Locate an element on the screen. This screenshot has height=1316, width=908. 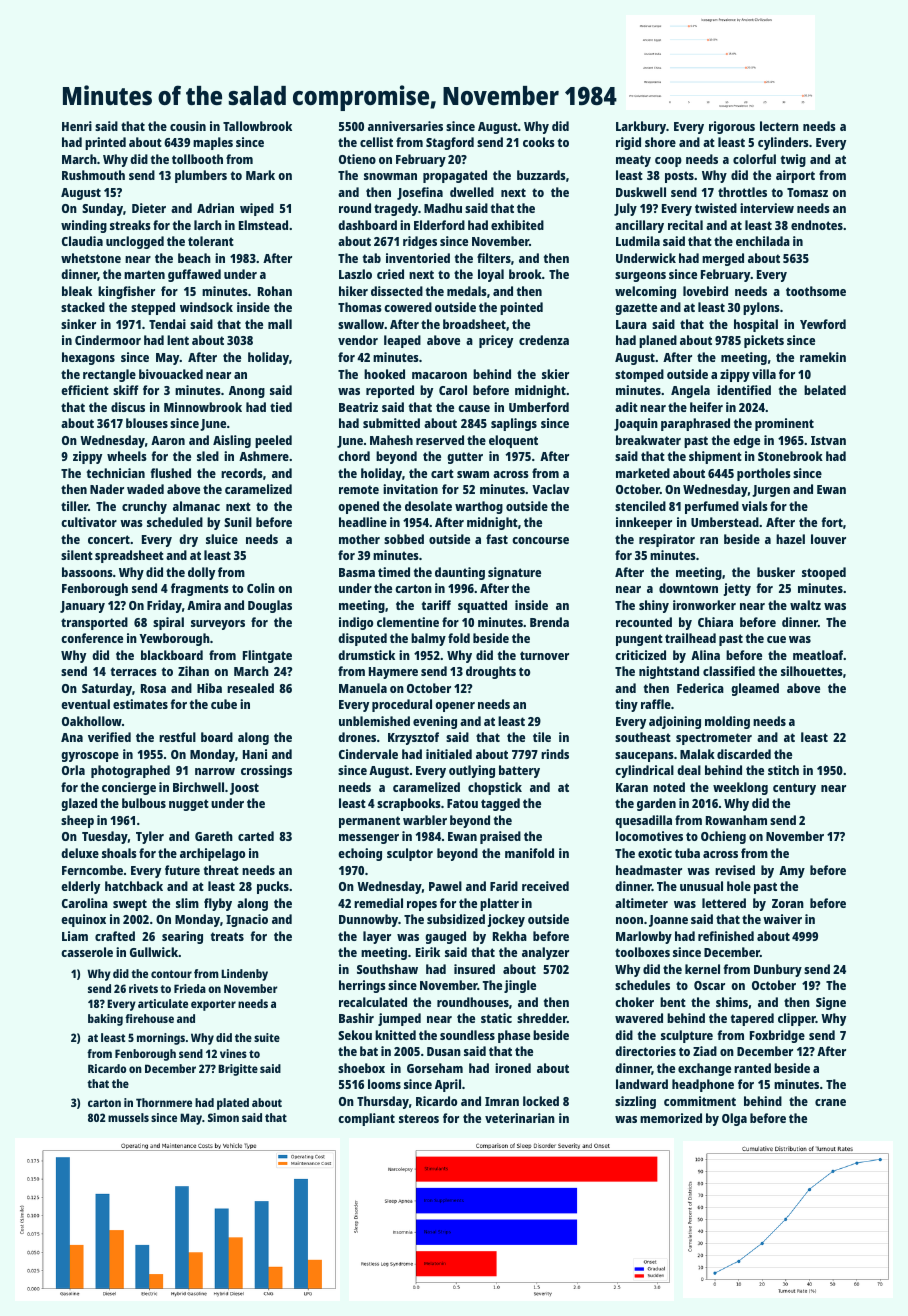
silhouettes is located at coordinates (812, 671).
